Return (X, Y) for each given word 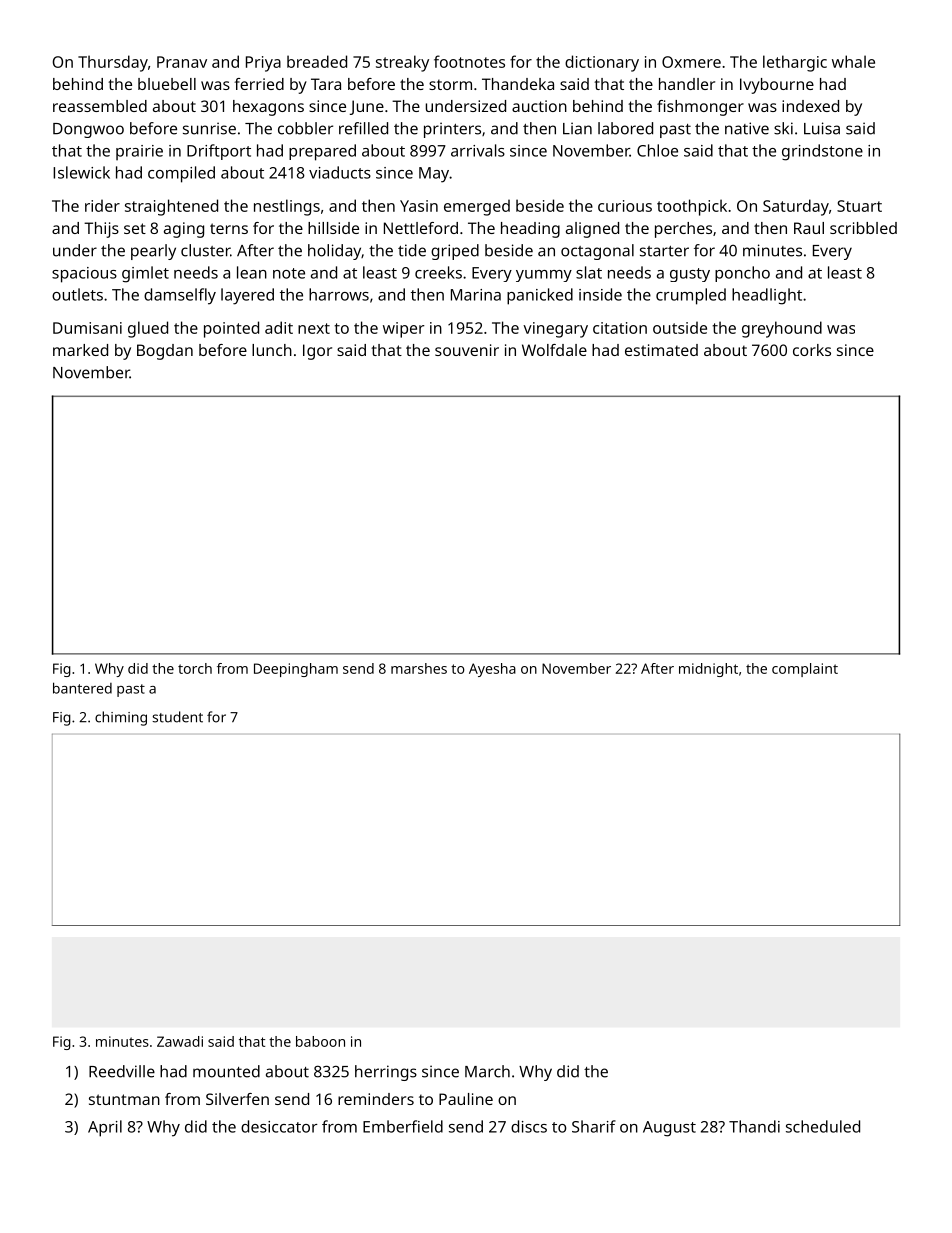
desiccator (279, 1126)
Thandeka (518, 84)
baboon (320, 1041)
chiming (121, 718)
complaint (805, 670)
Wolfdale (554, 350)
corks (812, 350)
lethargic (795, 63)
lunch (272, 350)
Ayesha (492, 670)
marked (80, 350)
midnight (708, 670)
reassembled (100, 106)
